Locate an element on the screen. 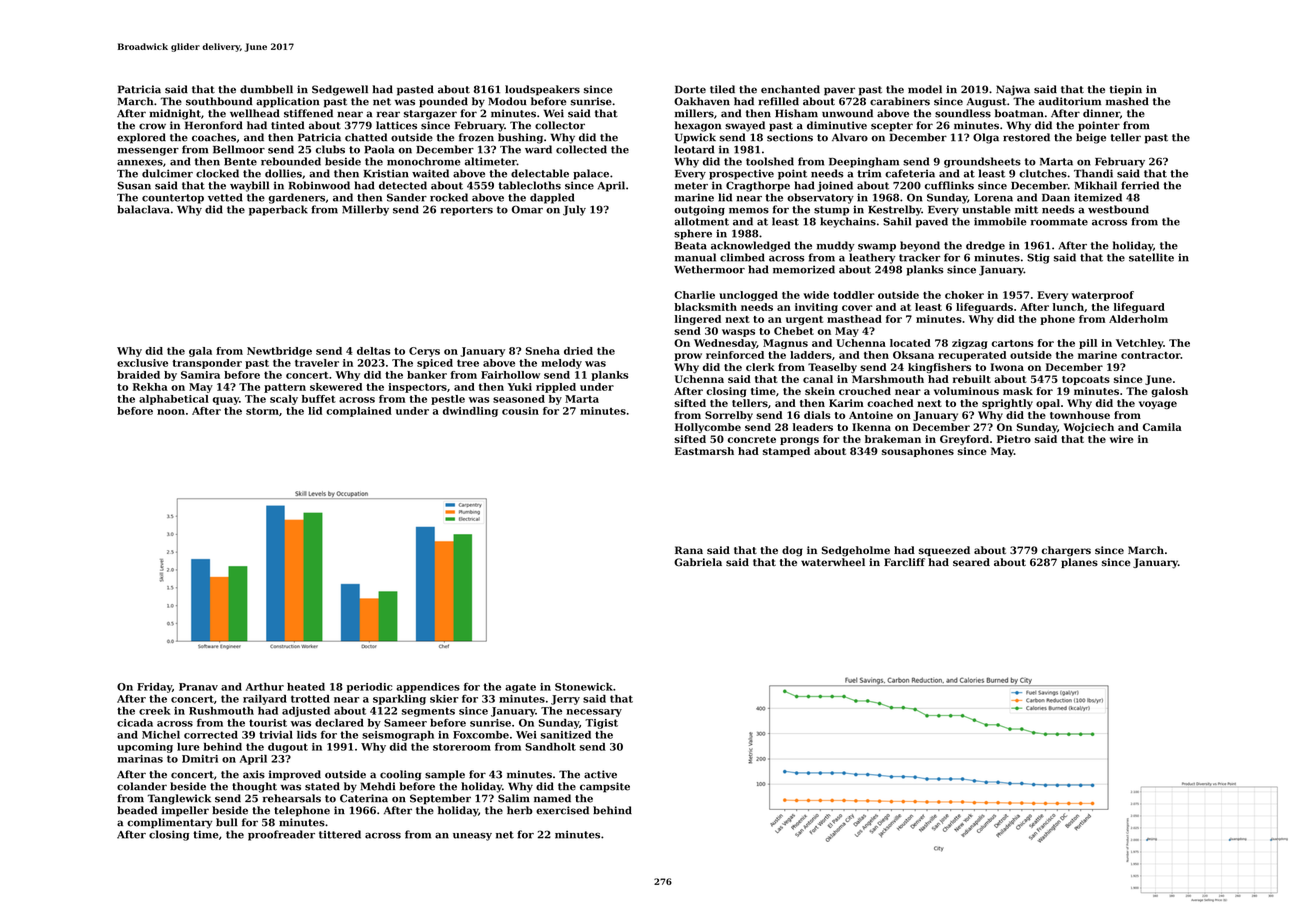  beaded is located at coordinates (137, 810).
